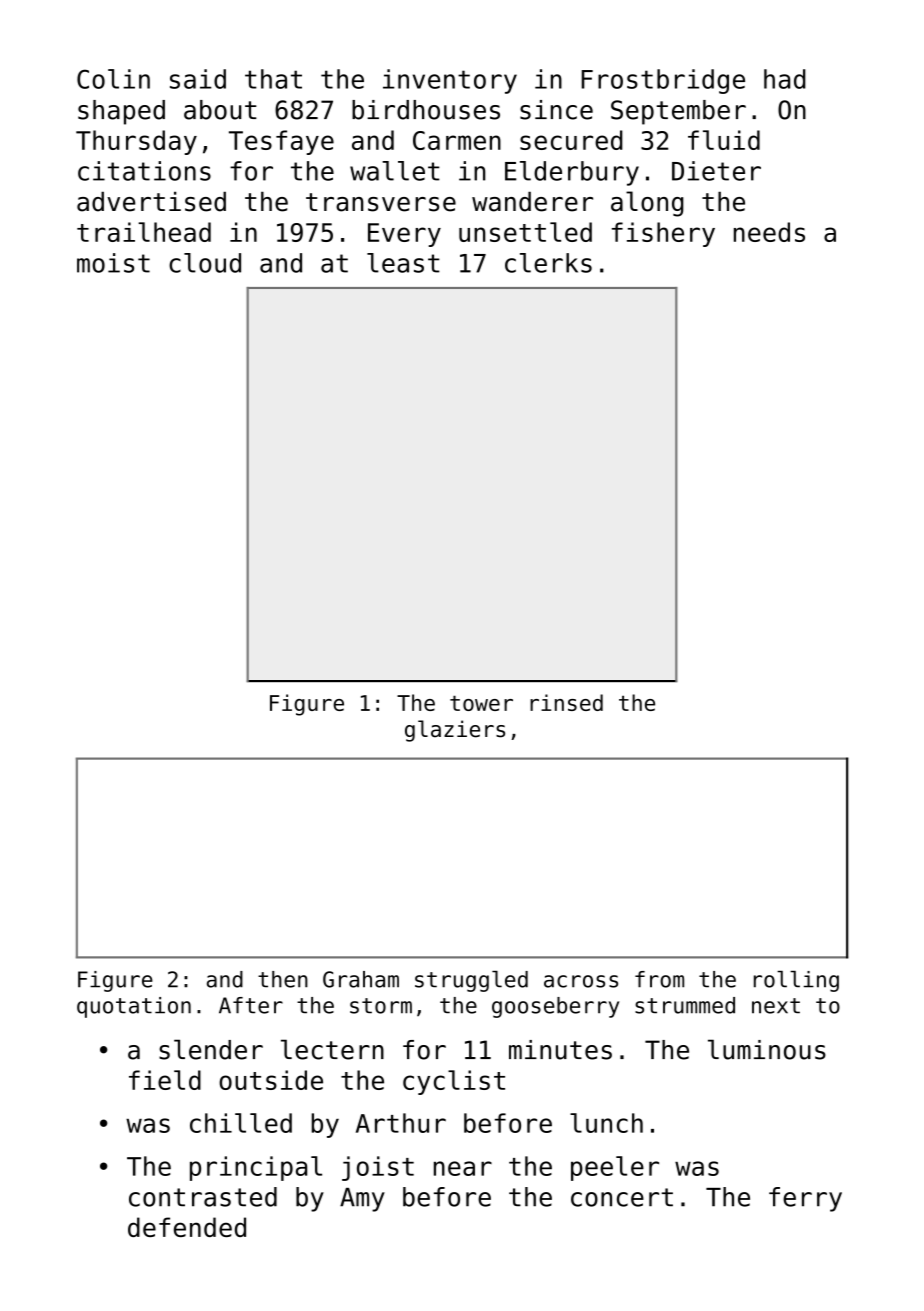 The image size is (924, 1311). I want to click on rinsed, so click(566, 702).
